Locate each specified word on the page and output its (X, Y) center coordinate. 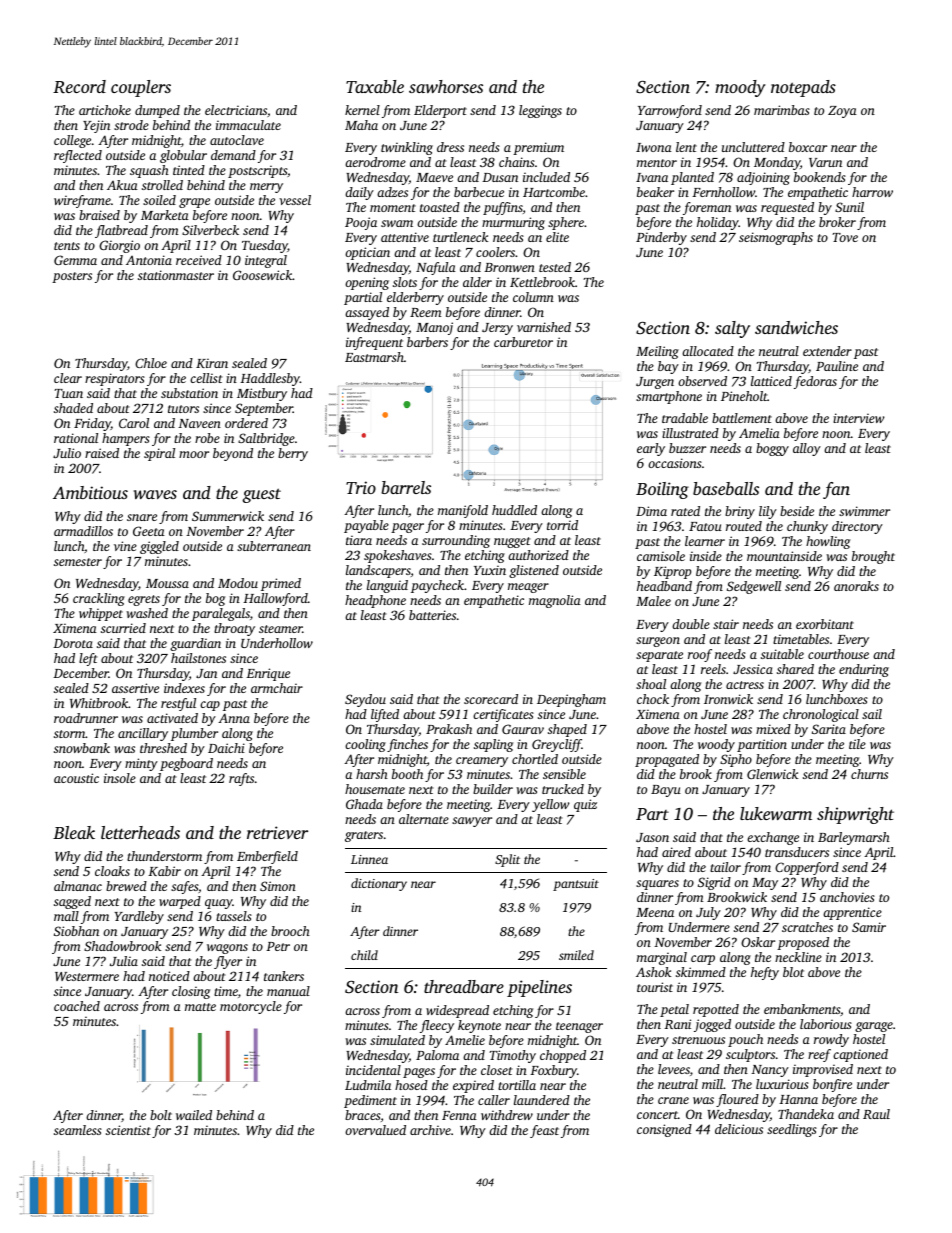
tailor (725, 867)
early (651, 449)
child (364, 955)
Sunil (849, 207)
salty (732, 329)
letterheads (140, 832)
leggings (540, 111)
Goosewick (262, 275)
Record (79, 87)
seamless (78, 1130)
